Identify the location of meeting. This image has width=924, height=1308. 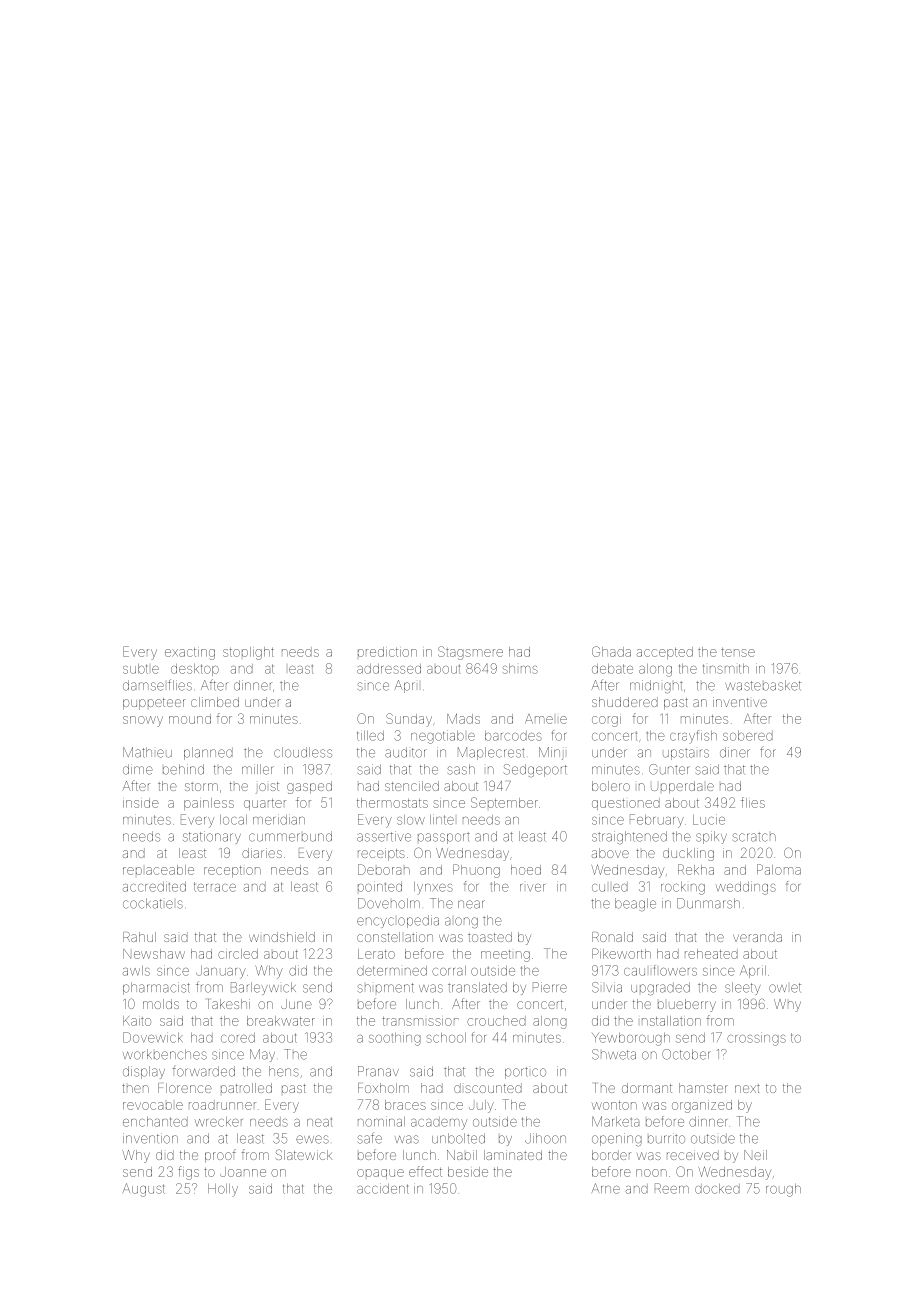
(505, 956).
